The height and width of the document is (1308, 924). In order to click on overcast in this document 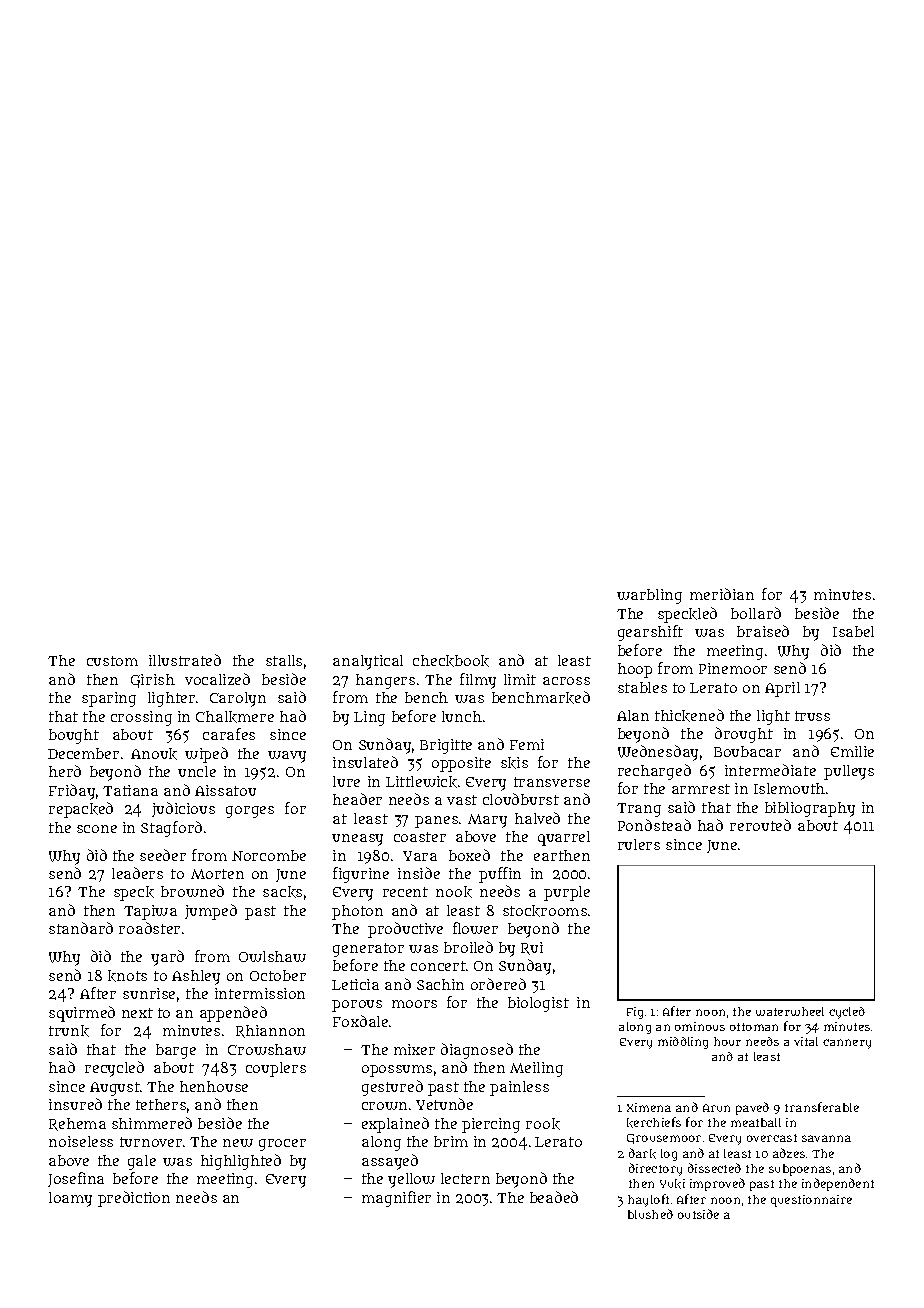, I will do `click(772, 1138)`.
